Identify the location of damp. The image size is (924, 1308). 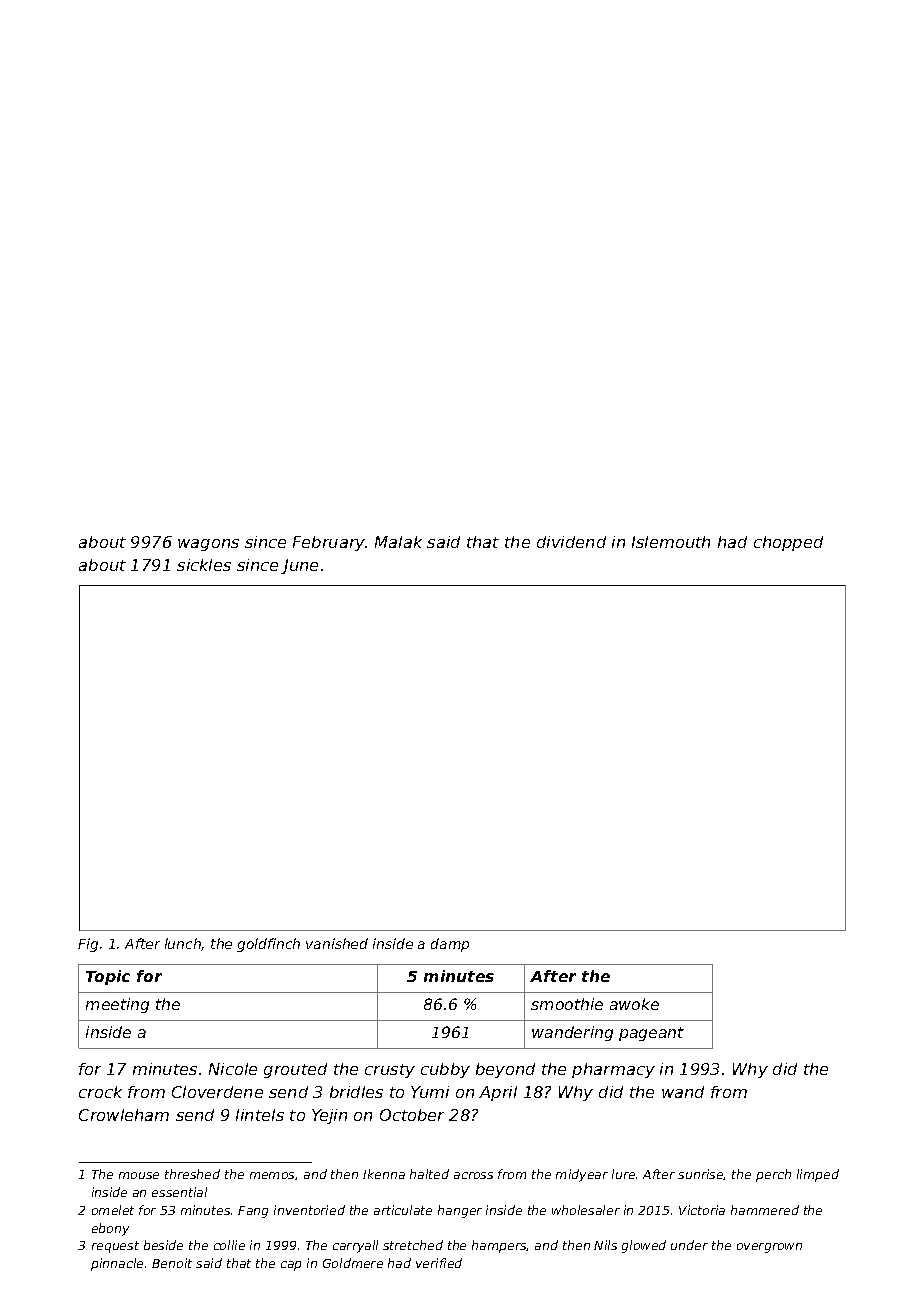
(450, 945).
